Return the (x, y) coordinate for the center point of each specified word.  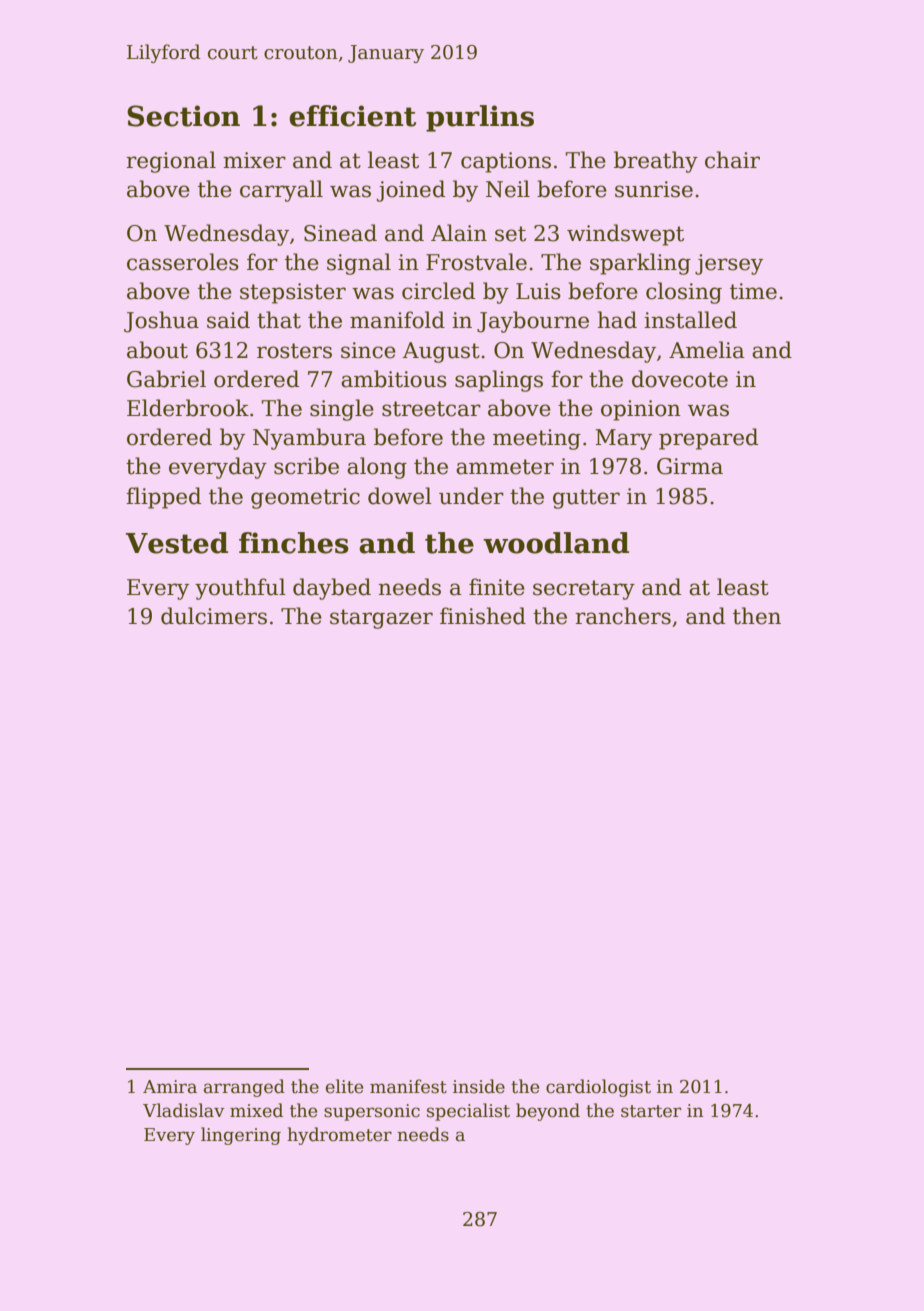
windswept (625, 235)
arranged (244, 1088)
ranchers (623, 616)
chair (732, 160)
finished (483, 616)
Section (183, 116)
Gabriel (166, 379)
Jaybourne (533, 322)
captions (506, 162)
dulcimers (214, 616)
